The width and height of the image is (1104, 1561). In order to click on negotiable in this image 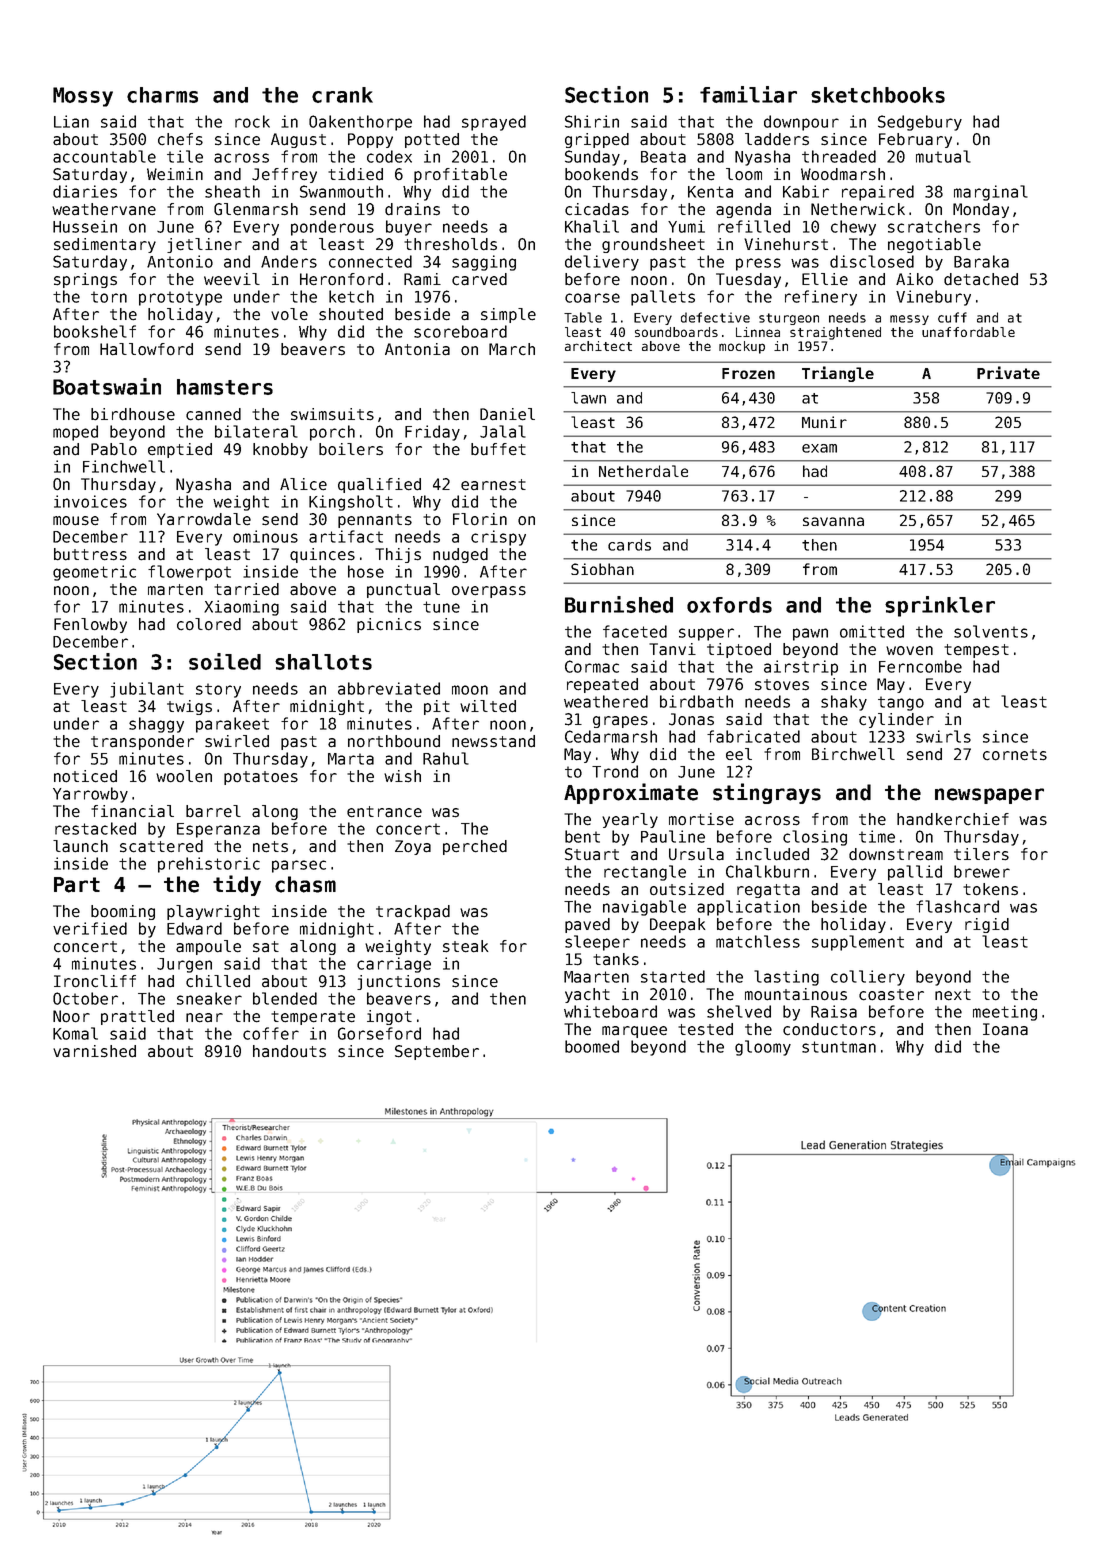, I will do `click(934, 245)`.
